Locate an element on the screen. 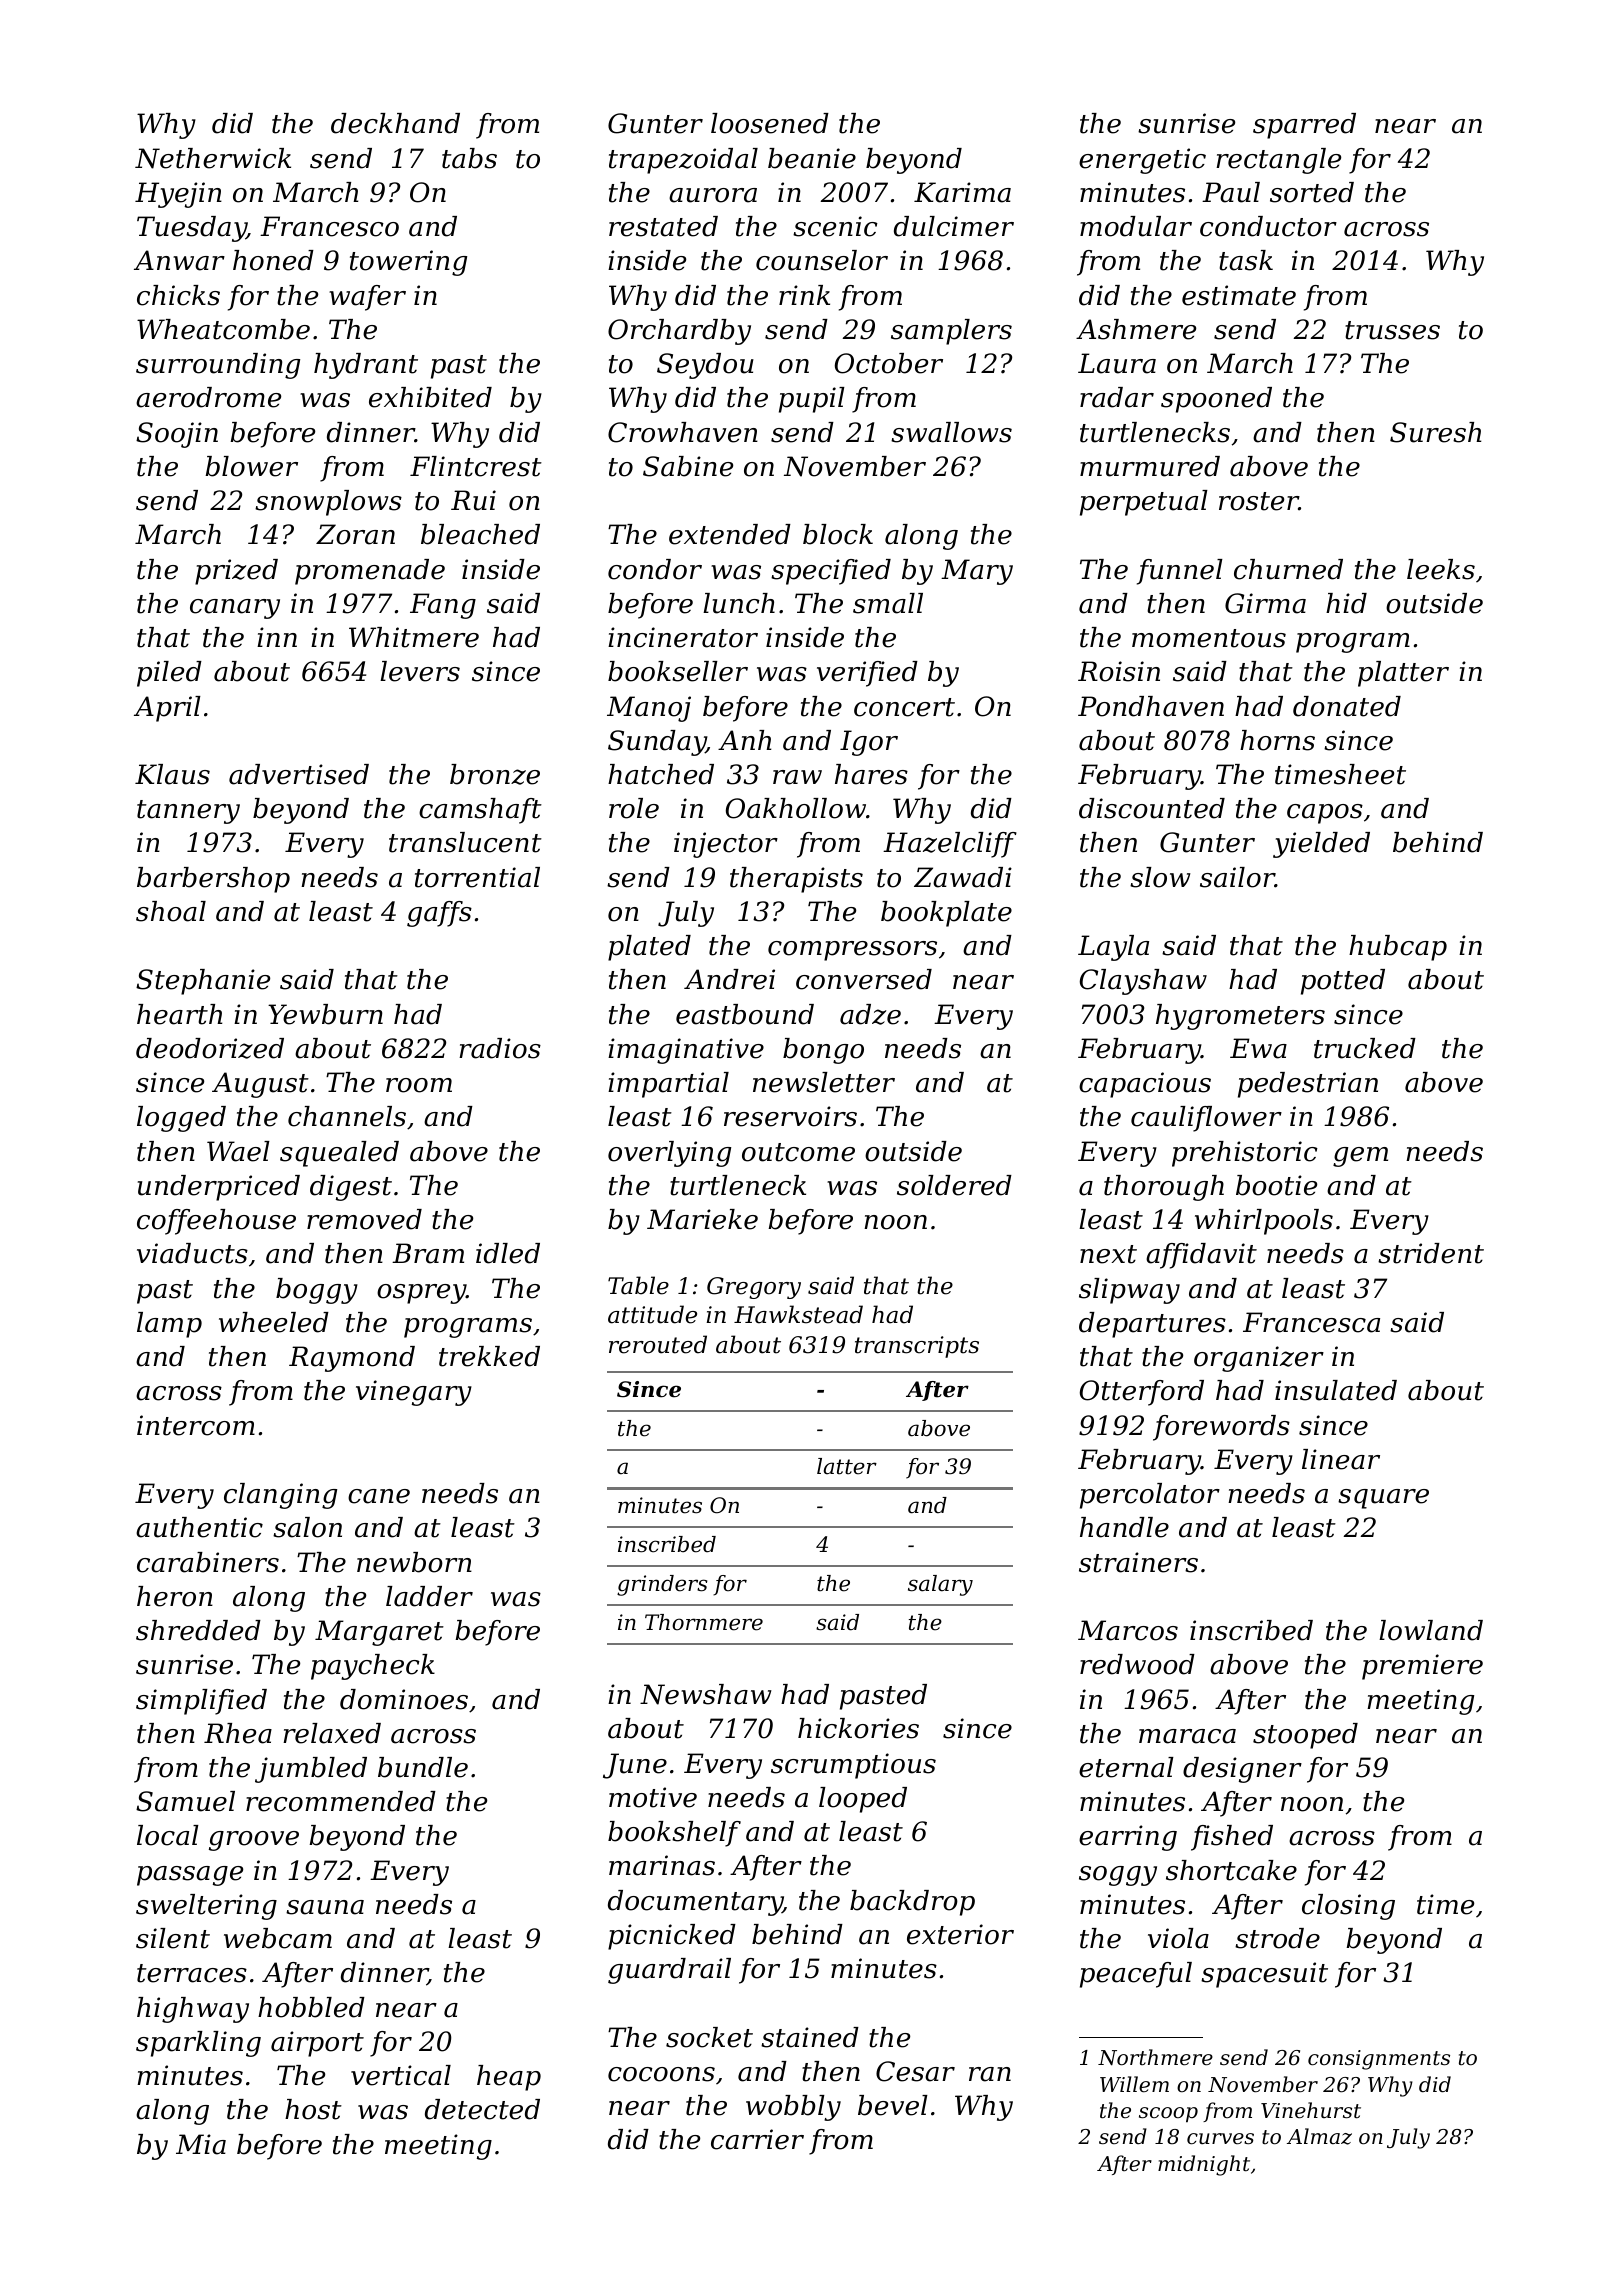 This screenshot has width=1620, height=2292. tabs is located at coordinates (469, 158).
